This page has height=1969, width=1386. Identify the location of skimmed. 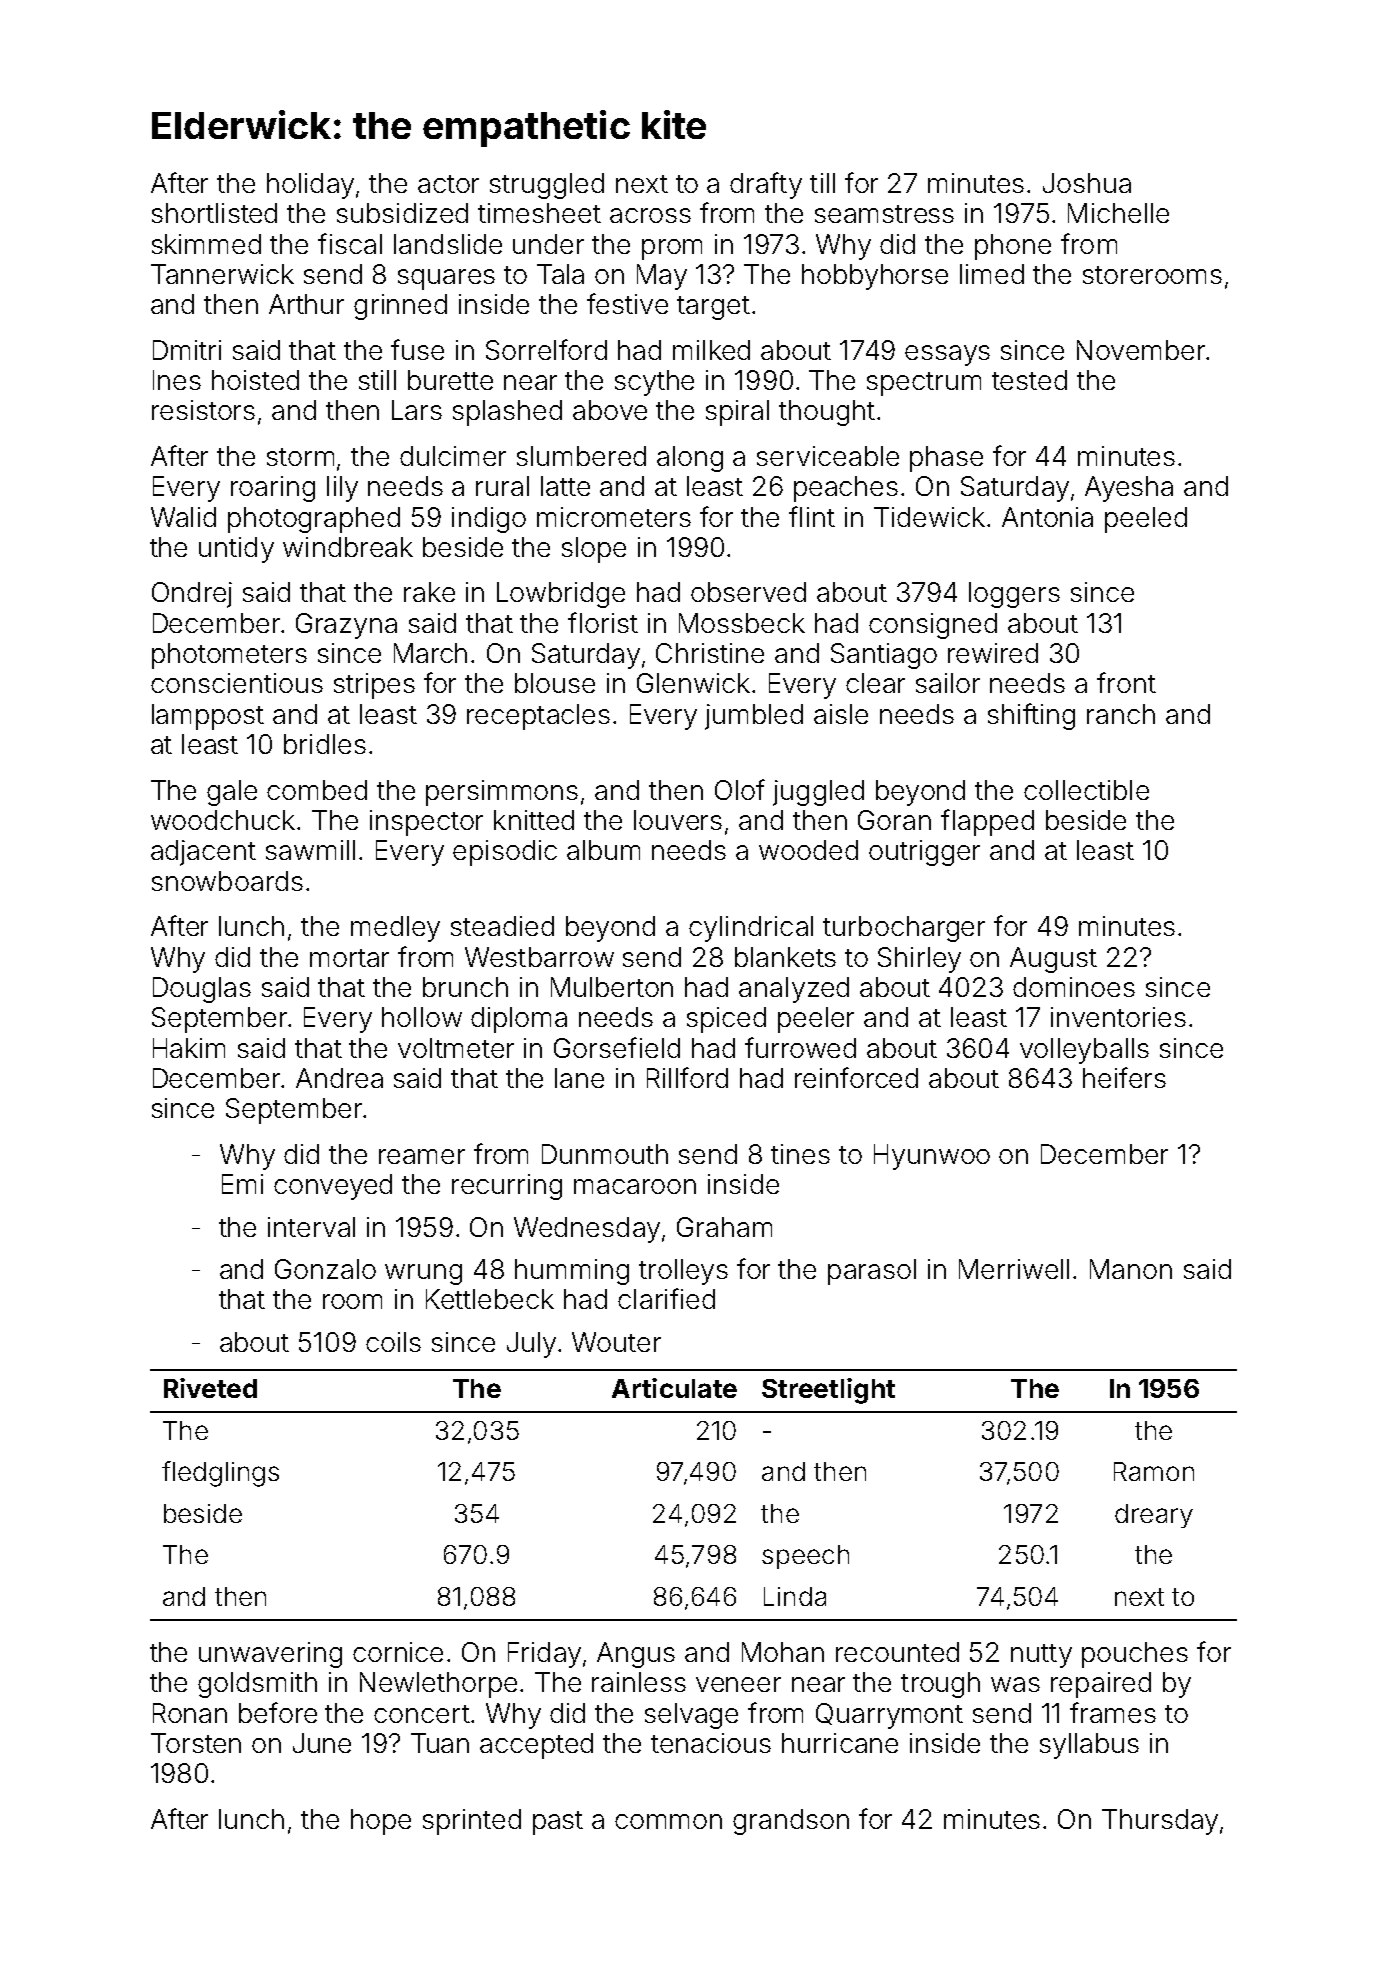
(206, 244).
